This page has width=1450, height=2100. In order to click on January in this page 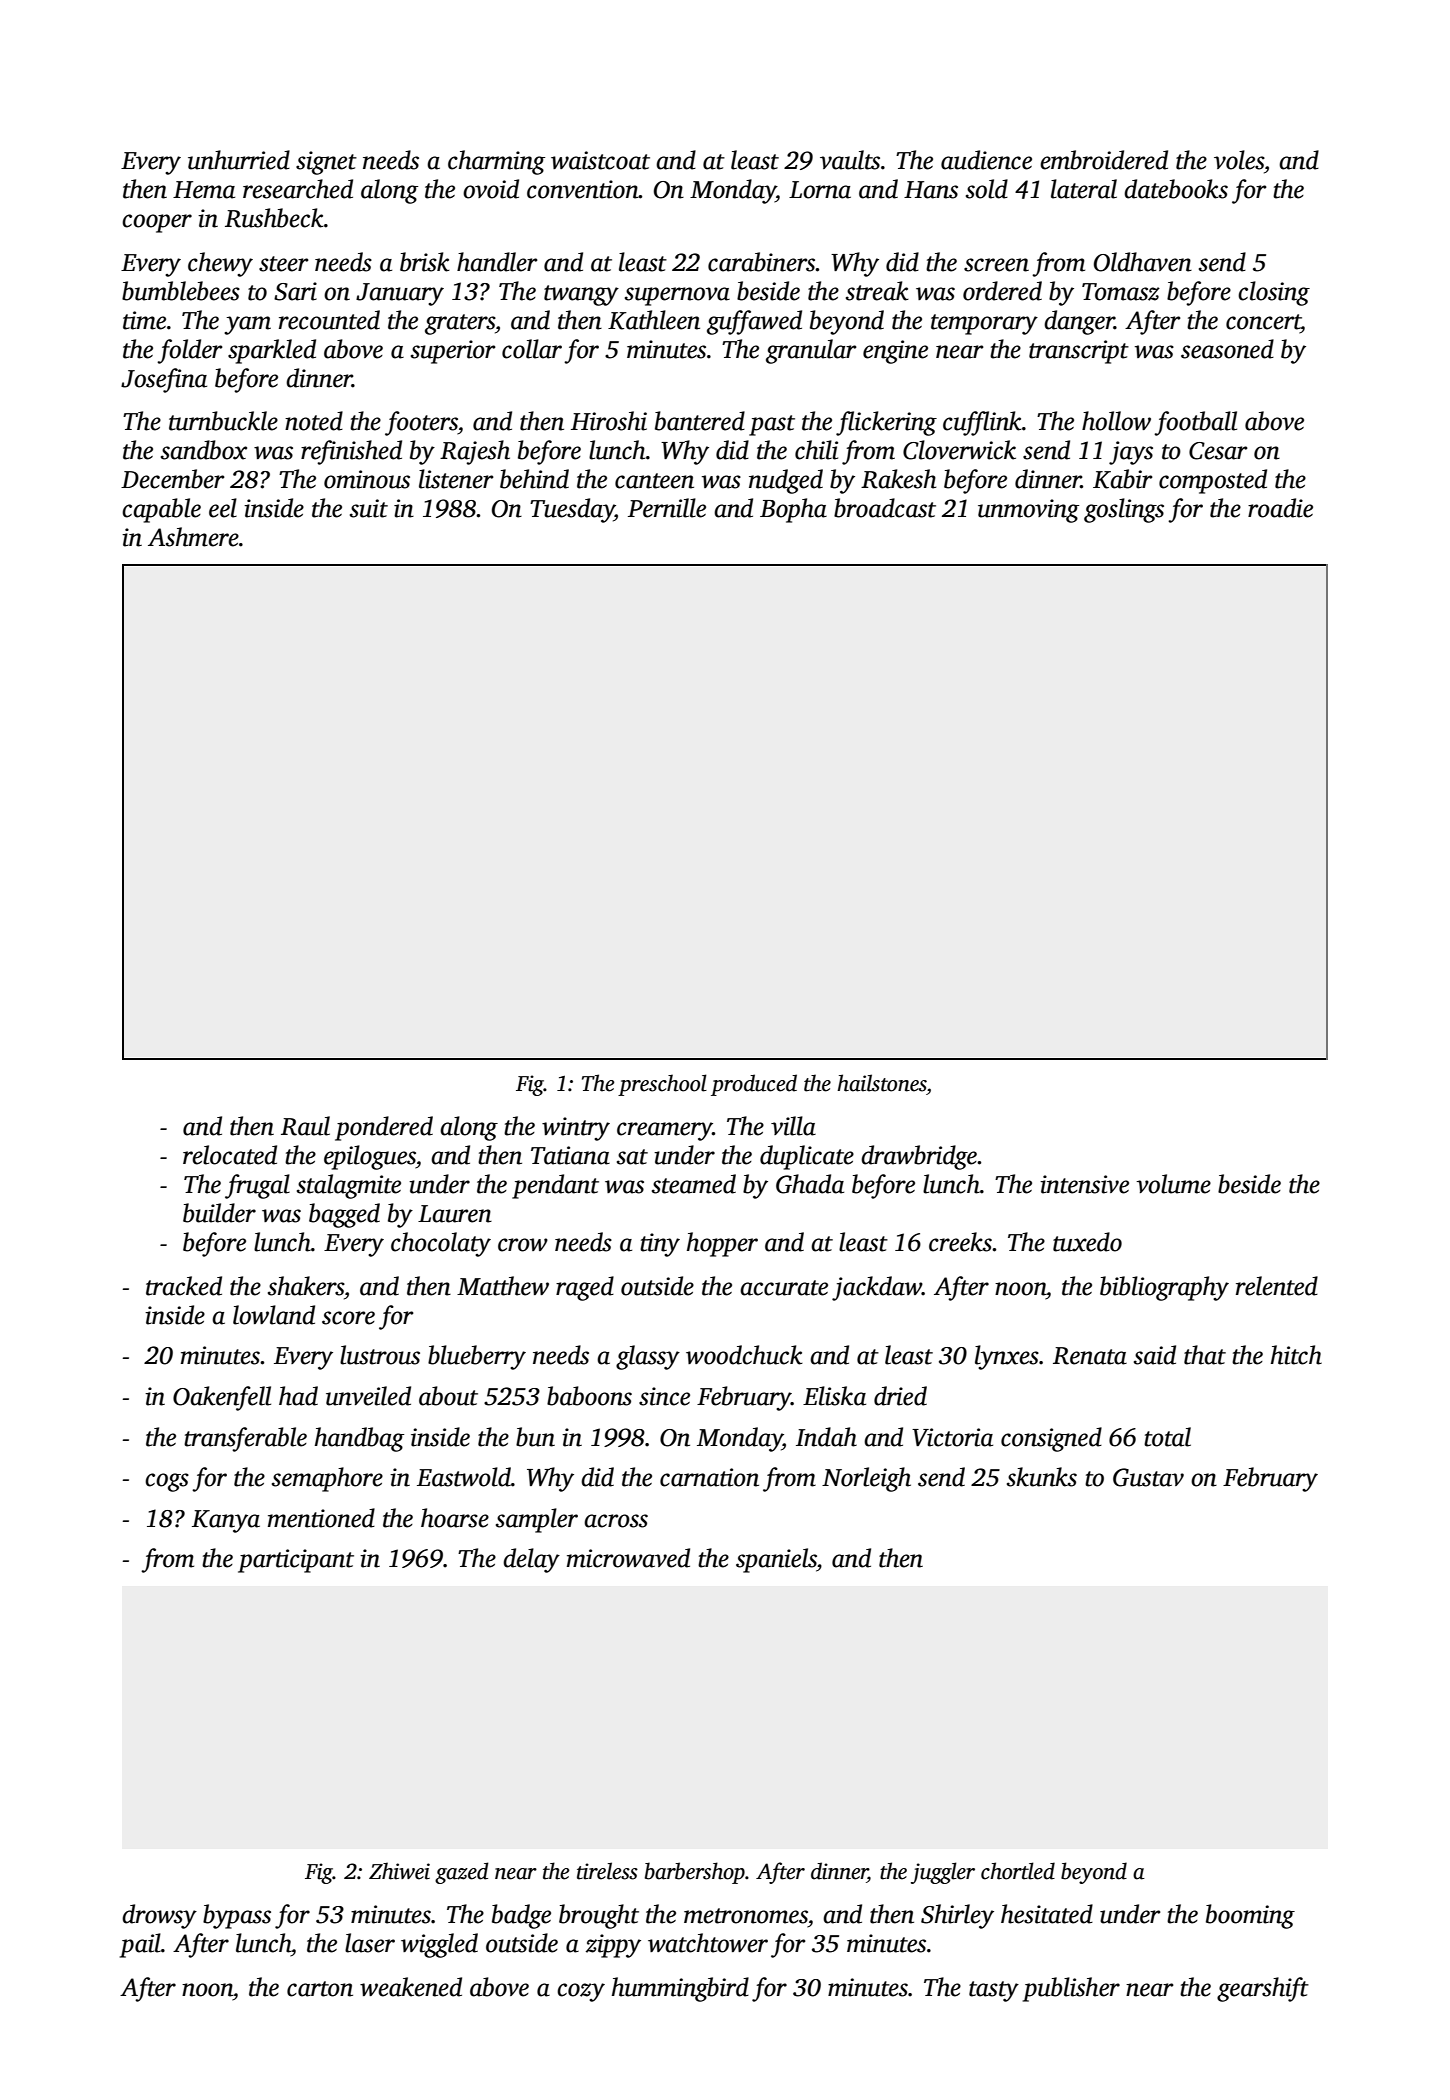, I will do `click(400, 294)`.
